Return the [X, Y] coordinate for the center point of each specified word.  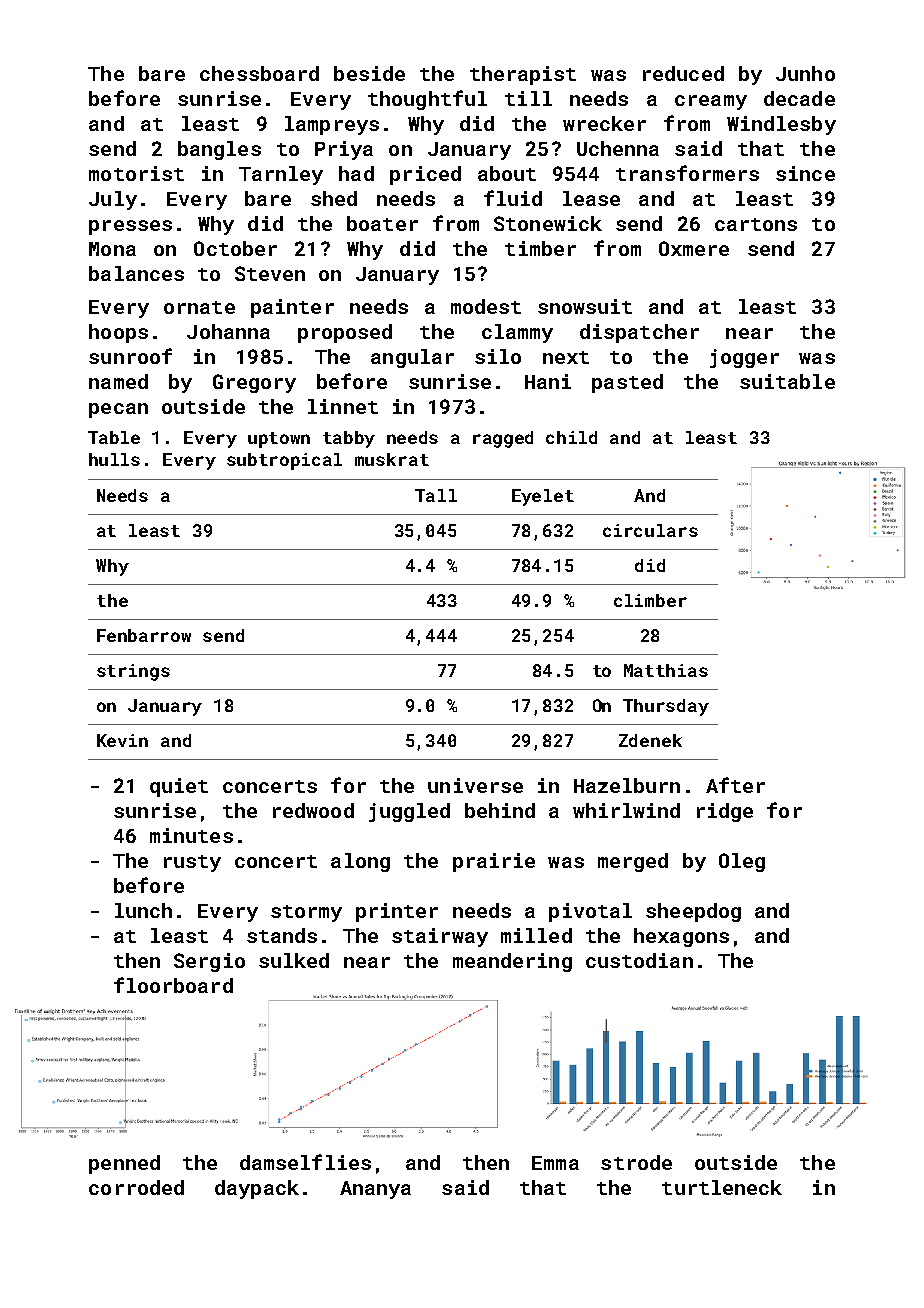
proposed [345, 333]
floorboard [173, 985]
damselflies [305, 1162]
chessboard [259, 73]
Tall [436, 495]
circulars [650, 530]
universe [475, 785]
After [735, 785]
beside [369, 73]
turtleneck [722, 1187]
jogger [744, 358]
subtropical [284, 461]
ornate [199, 307]
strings [133, 672]
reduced [683, 73]
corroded [136, 1187]
